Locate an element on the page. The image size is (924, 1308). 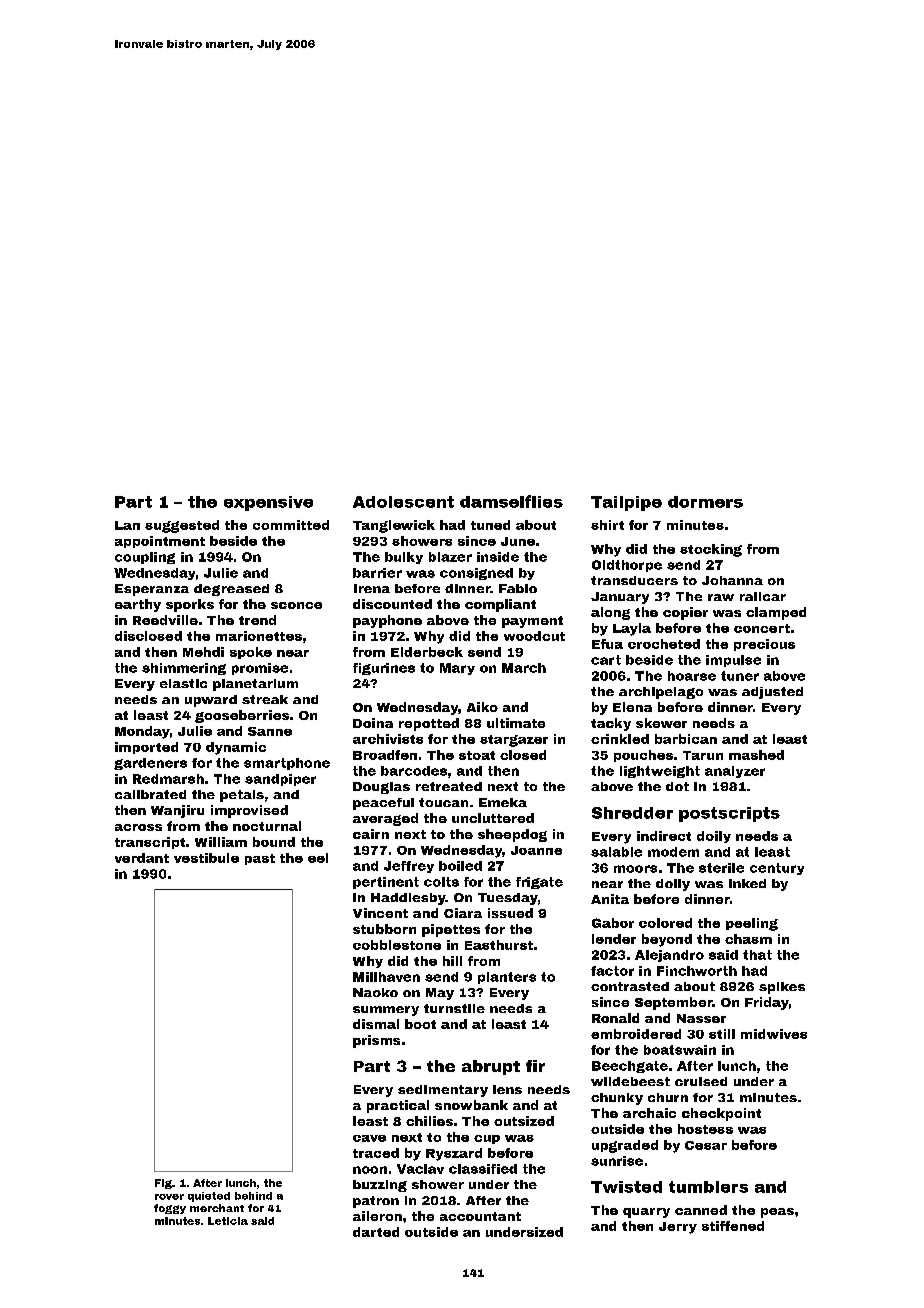
damselflies is located at coordinates (511, 501).
